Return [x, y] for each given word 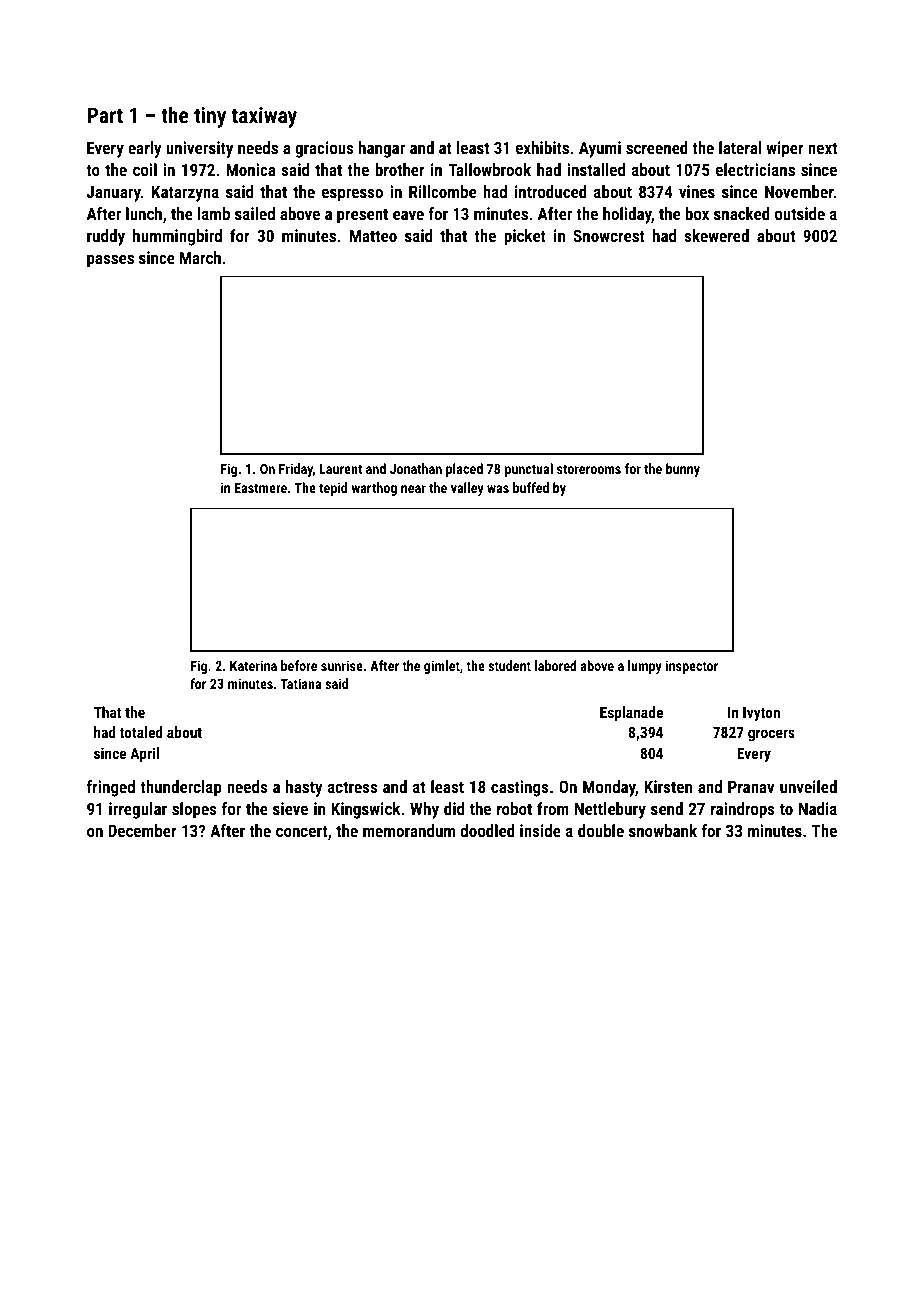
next [822, 148]
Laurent [341, 469]
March [200, 257]
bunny [683, 470]
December [142, 830]
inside [540, 830]
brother [400, 169]
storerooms [589, 469]
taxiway [264, 117]
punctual [529, 470]
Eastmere [261, 488]
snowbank [663, 830]
